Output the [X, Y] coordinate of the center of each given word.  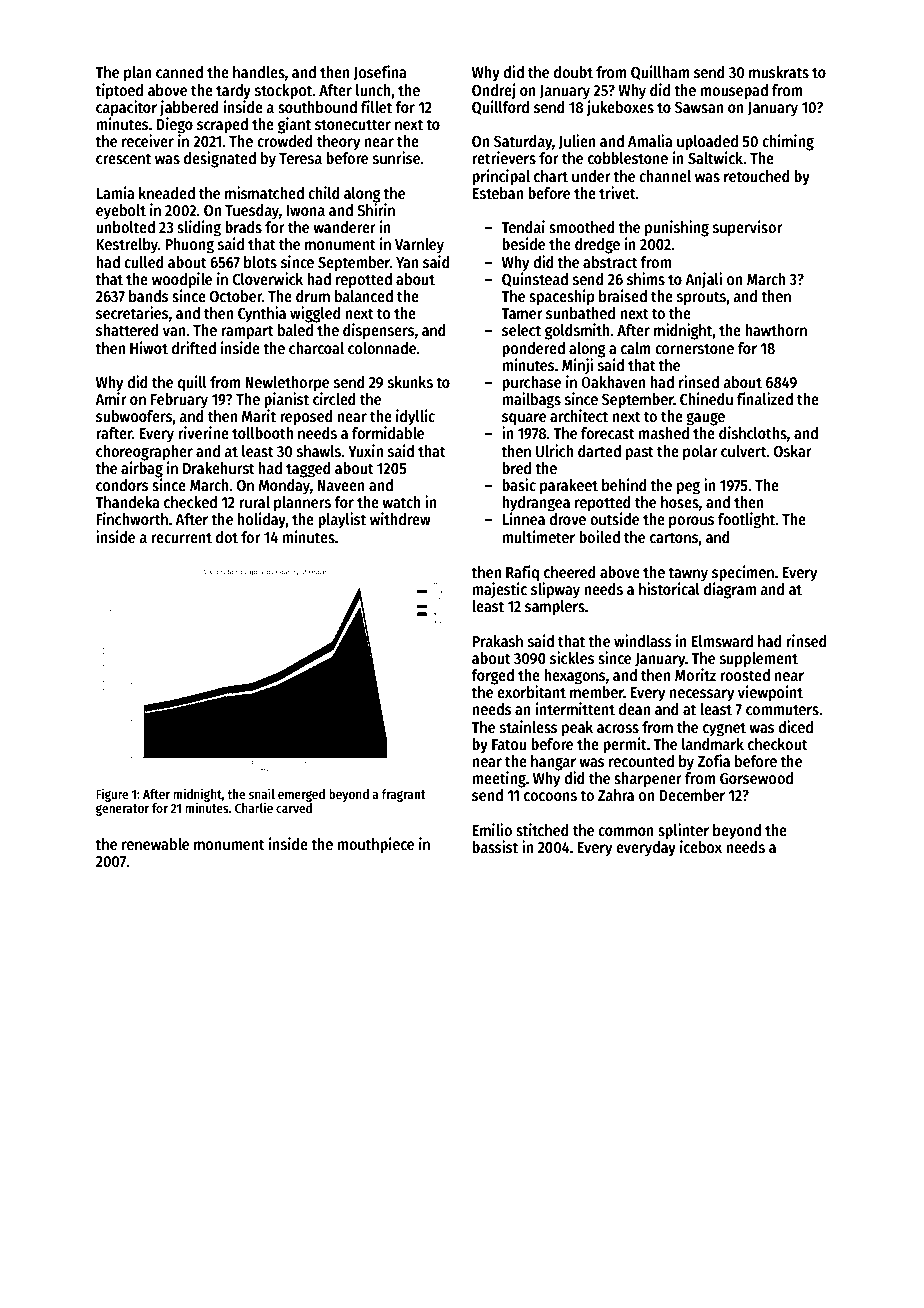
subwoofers [134, 416]
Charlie [254, 807]
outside [614, 518]
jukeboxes [620, 108]
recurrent [181, 537]
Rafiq [522, 573]
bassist [495, 846]
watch [401, 502]
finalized [765, 398]
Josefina [379, 73]
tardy [233, 92]
